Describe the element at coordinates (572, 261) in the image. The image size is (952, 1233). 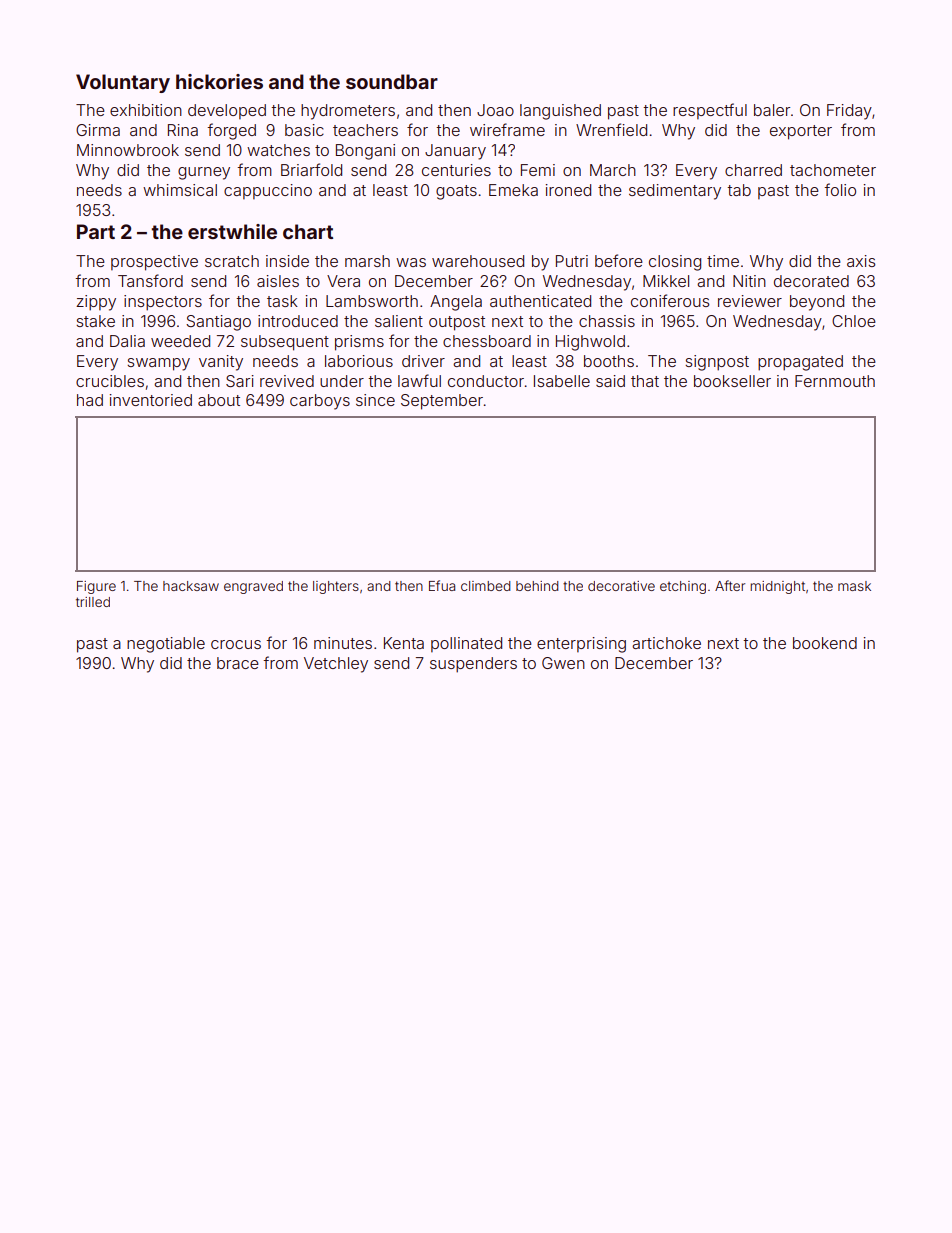
I see `Putri` at that location.
